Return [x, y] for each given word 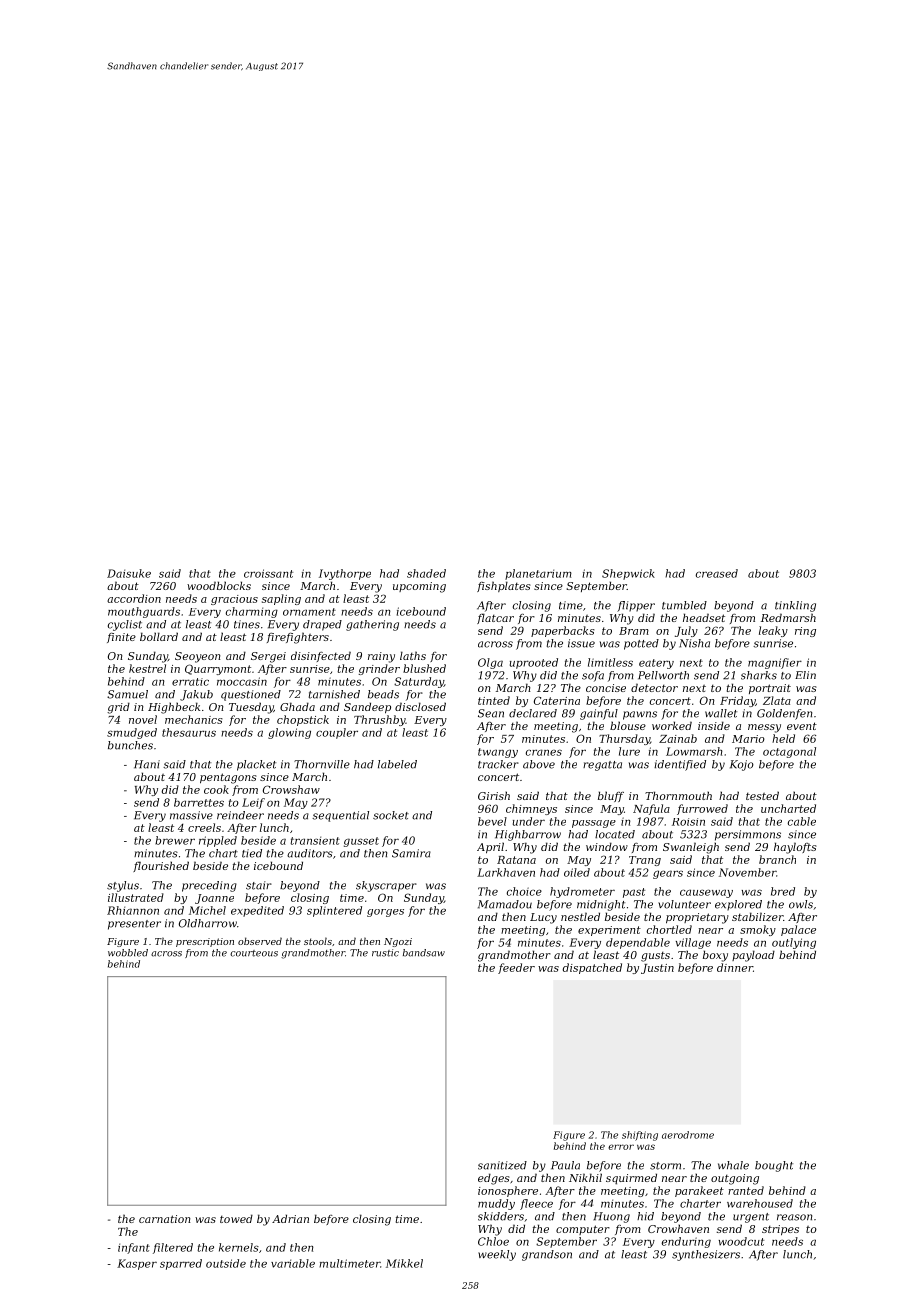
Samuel [127, 694]
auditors [310, 853]
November [747, 872]
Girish [494, 795]
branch [777, 859]
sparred [181, 1264]
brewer [175, 840]
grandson [547, 1255]
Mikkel [404, 1263]
